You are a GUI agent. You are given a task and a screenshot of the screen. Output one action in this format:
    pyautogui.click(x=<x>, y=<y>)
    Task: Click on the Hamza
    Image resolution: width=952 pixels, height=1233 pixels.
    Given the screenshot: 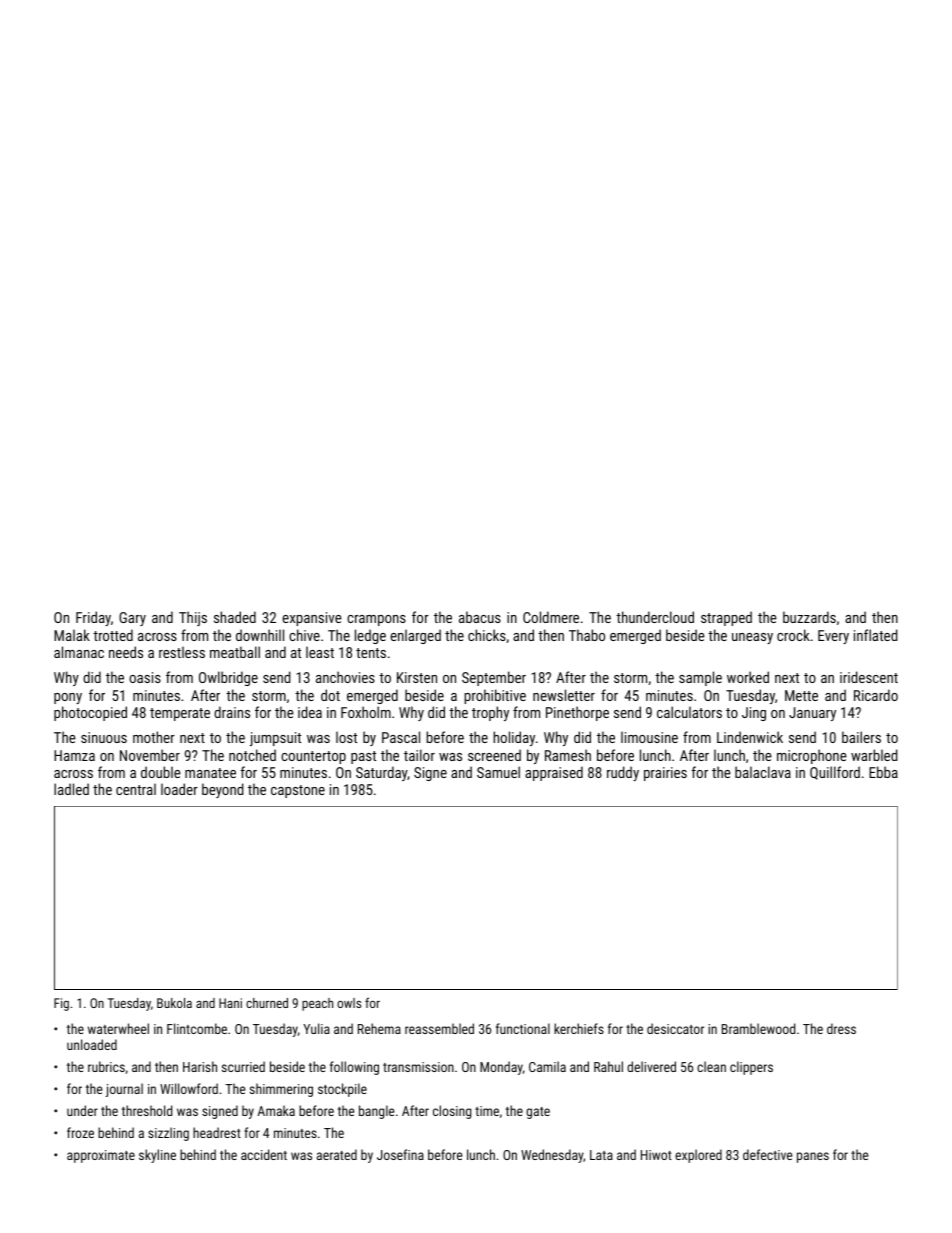 What is the action you would take?
    pyautogui.click(x=74, y=755)
